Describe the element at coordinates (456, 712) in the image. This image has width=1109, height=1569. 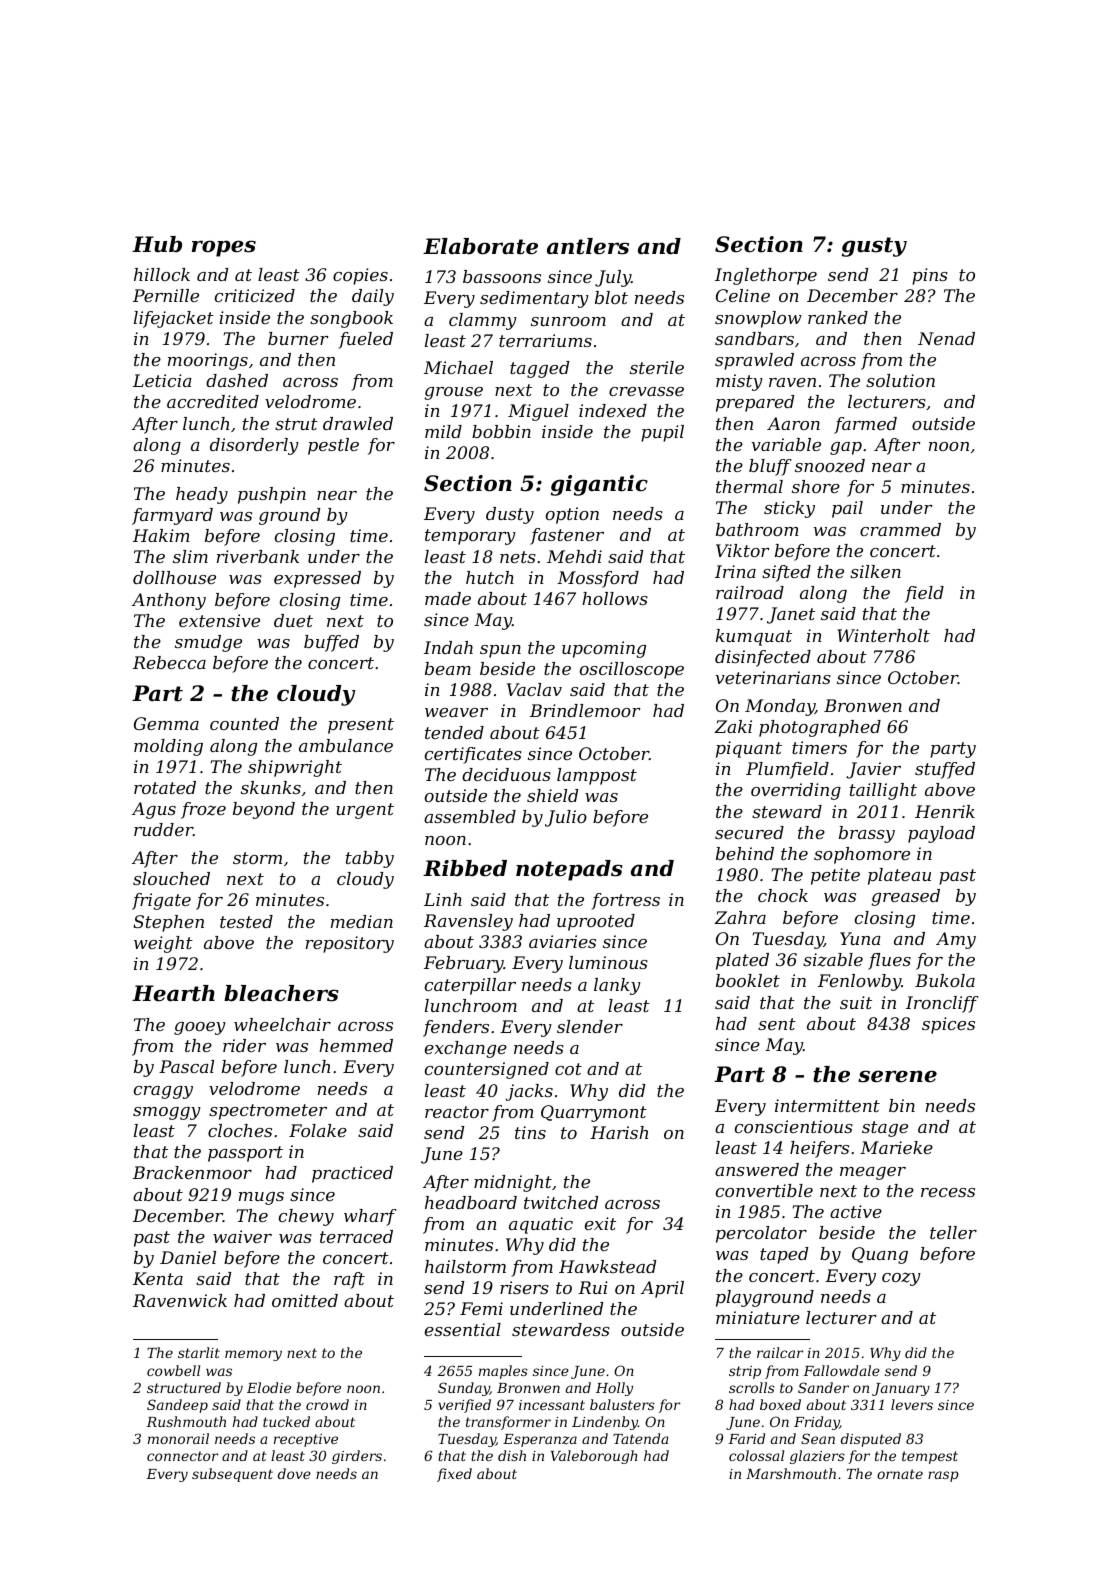
I see `weaver` at that location.
